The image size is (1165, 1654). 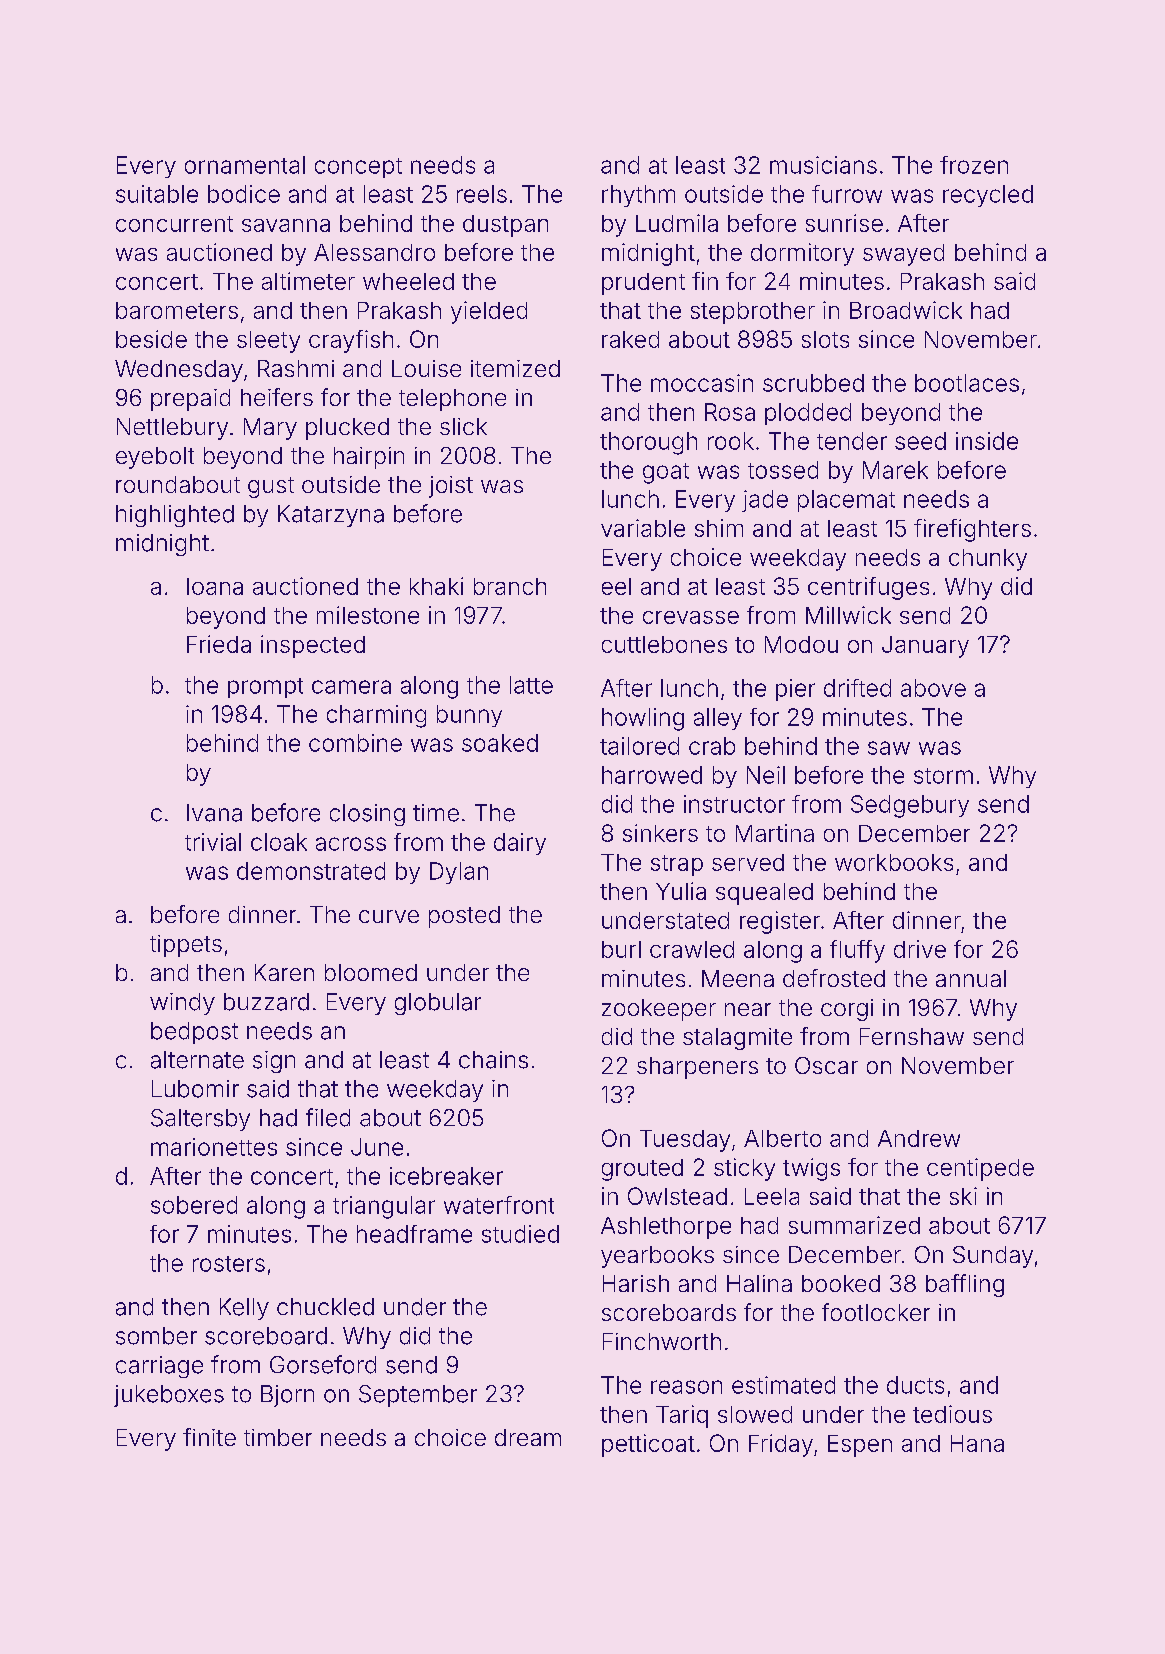 What do you see at coordinates (895, 470) in the screenshot?
I see `Marek` at bounding box center [895, 470].
